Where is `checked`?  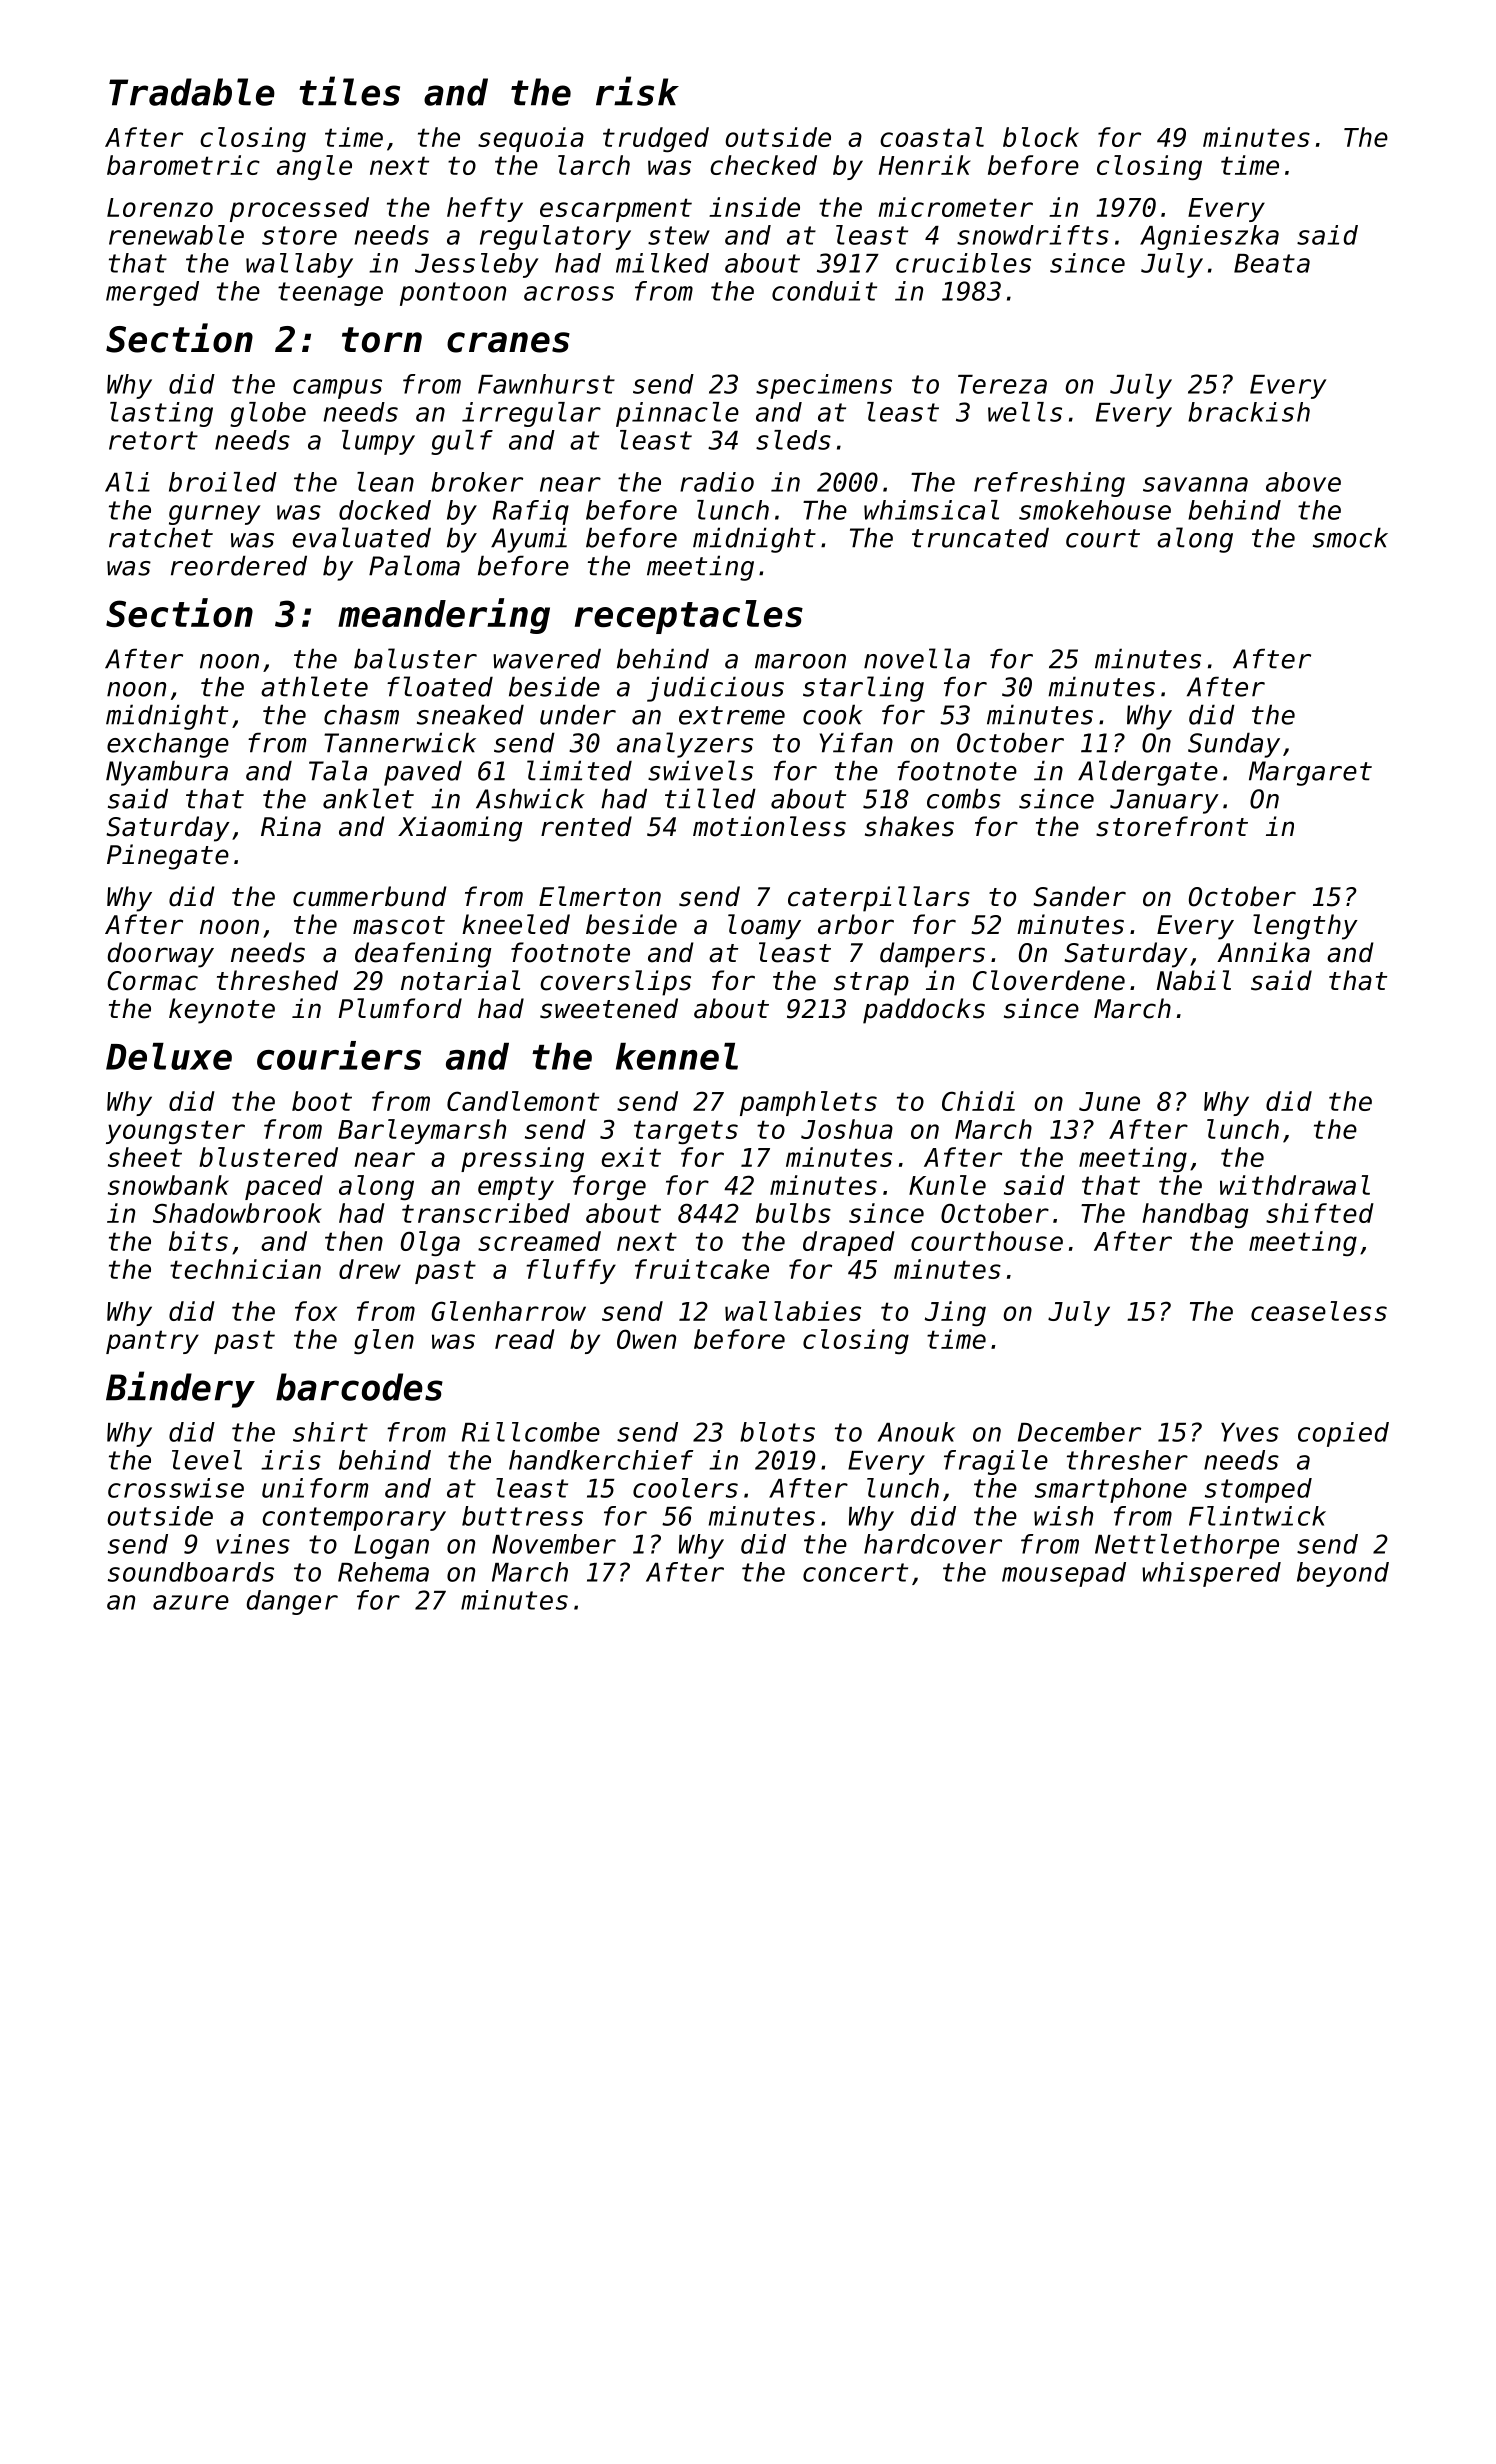 checked is located at coordinates (763, 165).
